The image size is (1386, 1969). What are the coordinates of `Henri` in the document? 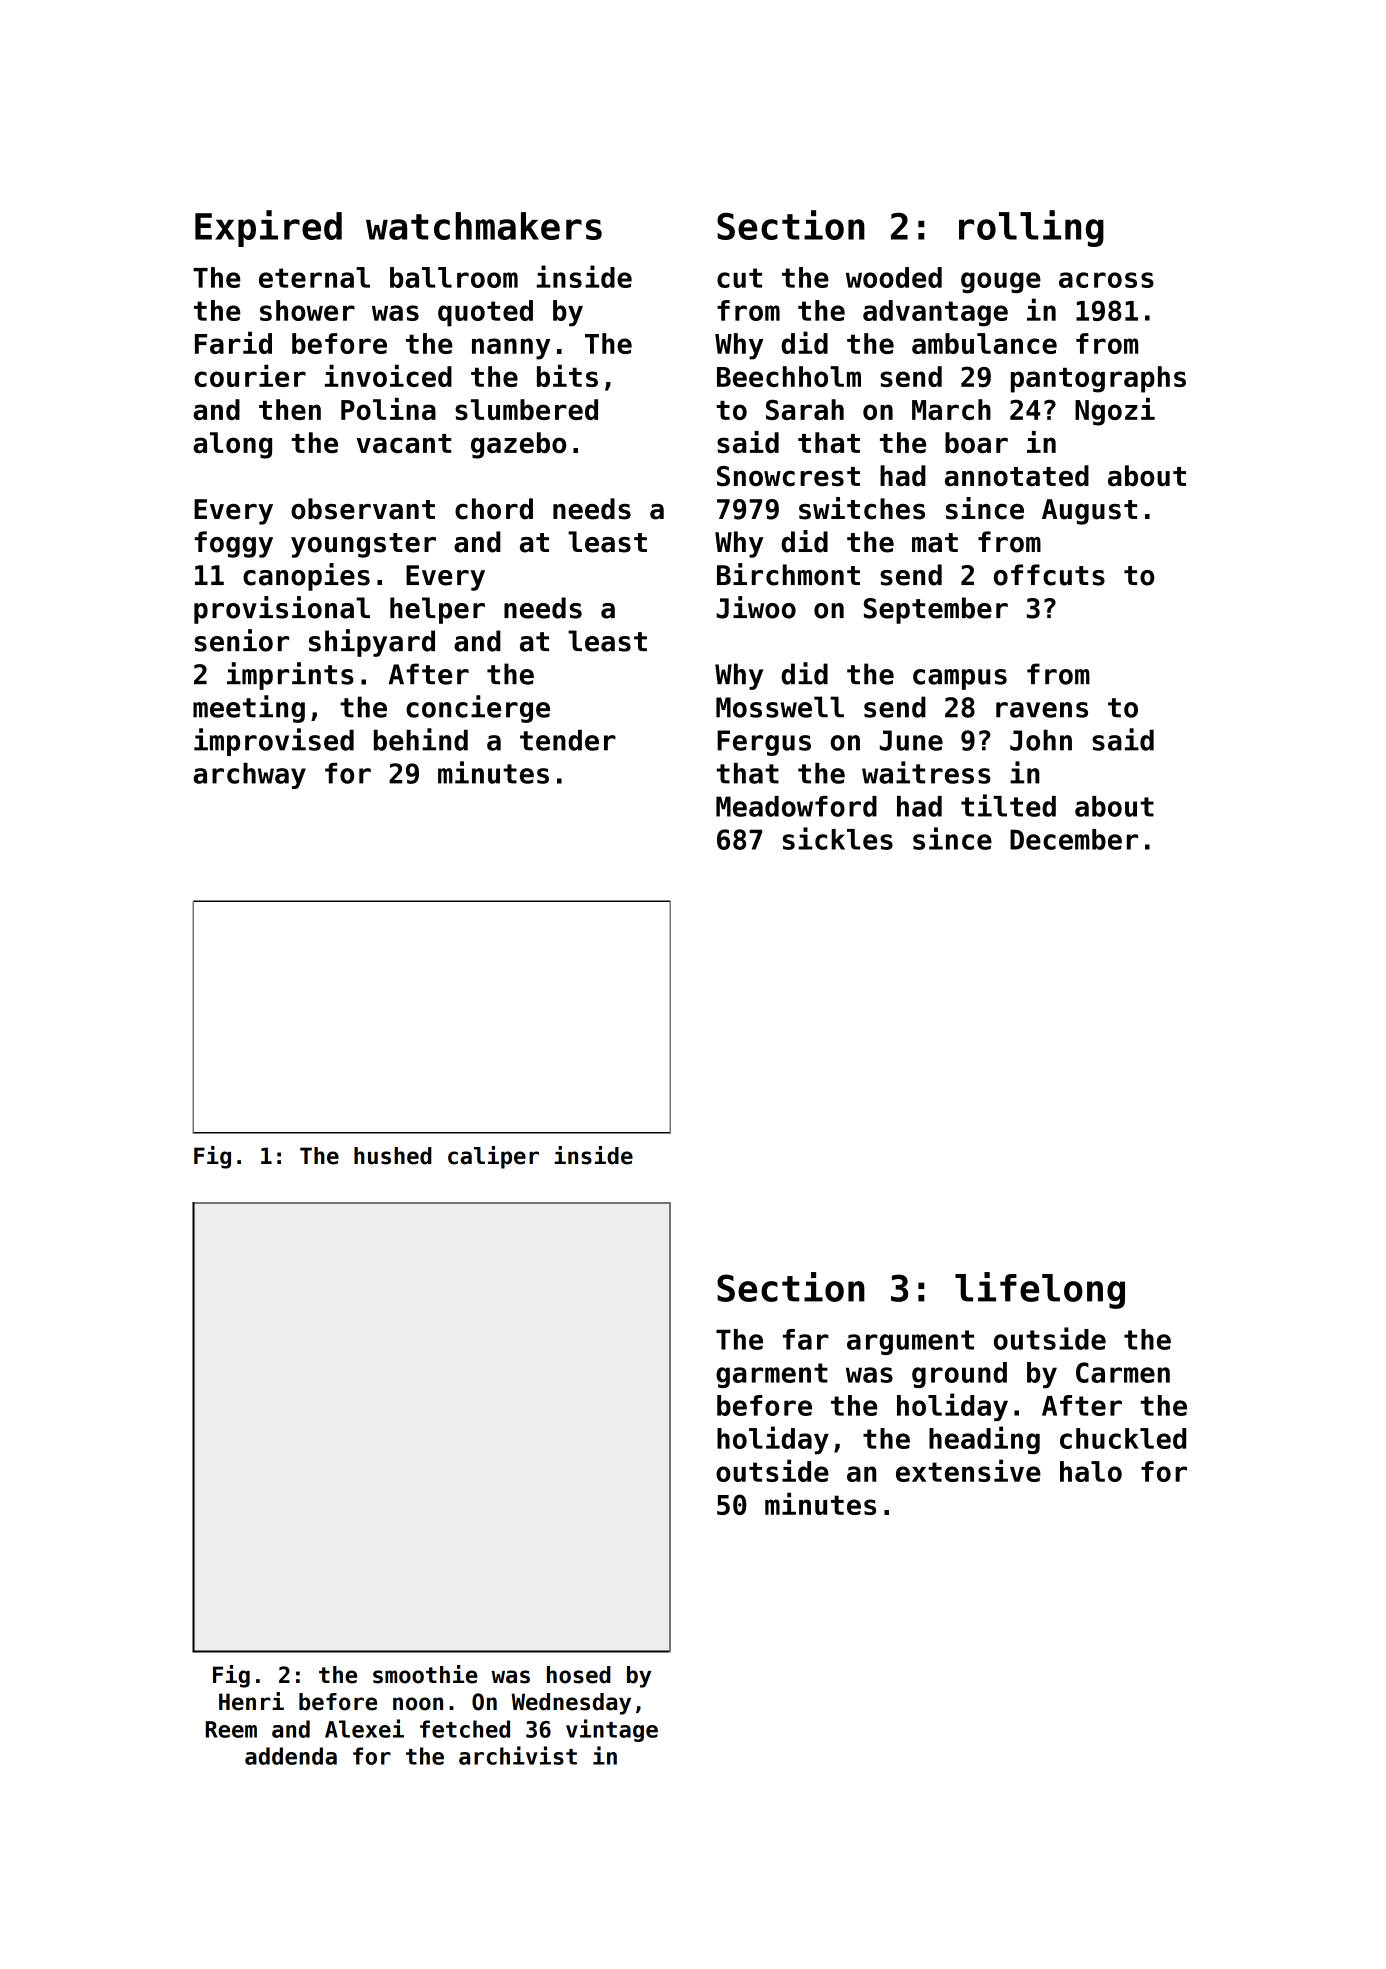 It's located at (251, 1701).
